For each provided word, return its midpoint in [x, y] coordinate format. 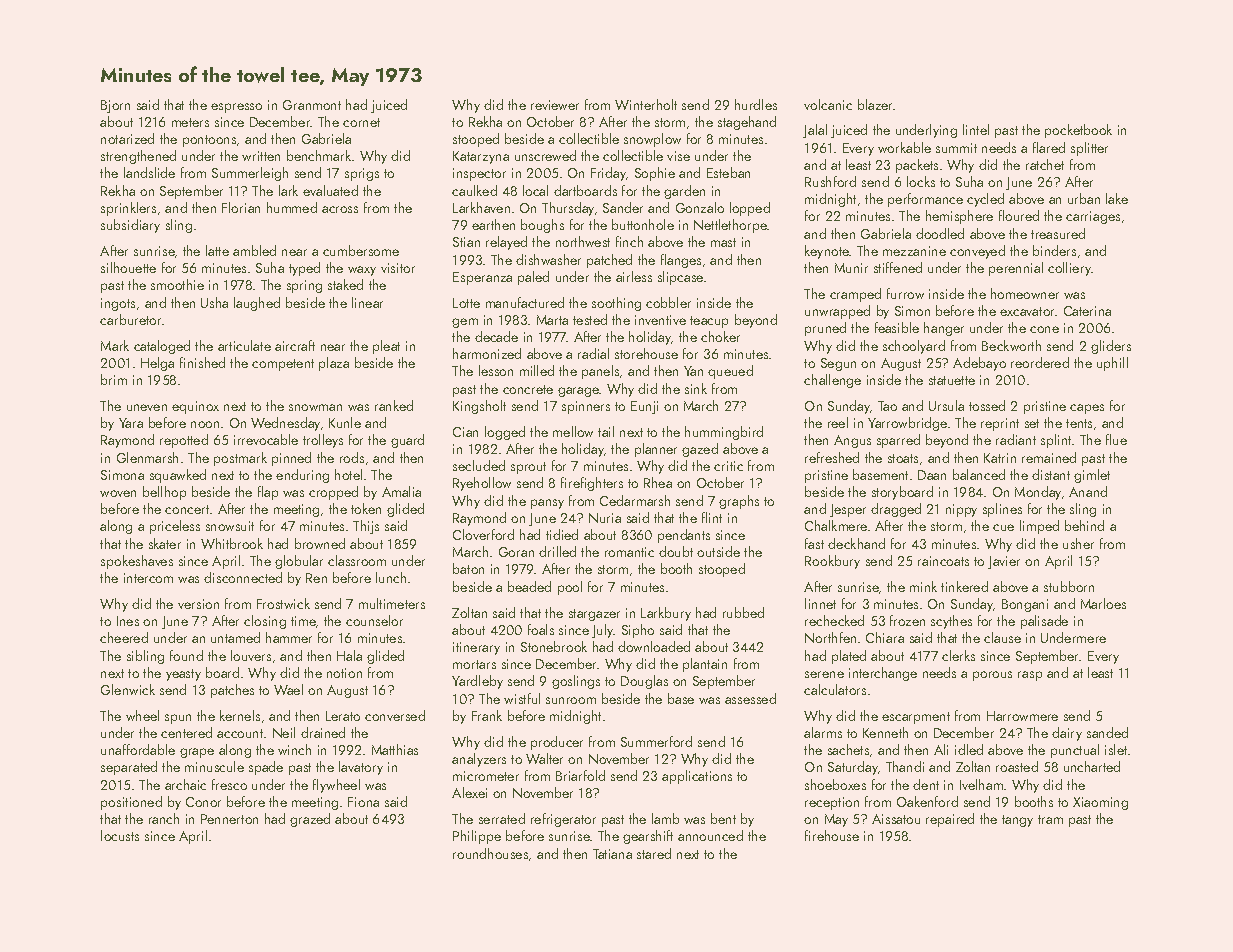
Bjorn [115, 106]
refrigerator [563, 820]
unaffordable [138, 749]
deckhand [856, 543]
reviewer [555, 105]
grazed [310, 820]
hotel [348, 474]
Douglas [644, 682]
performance [925, 200]
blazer [876, 104]
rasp [1030, 676]
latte [217, 250]
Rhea [658, 482]
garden [684, 192]
